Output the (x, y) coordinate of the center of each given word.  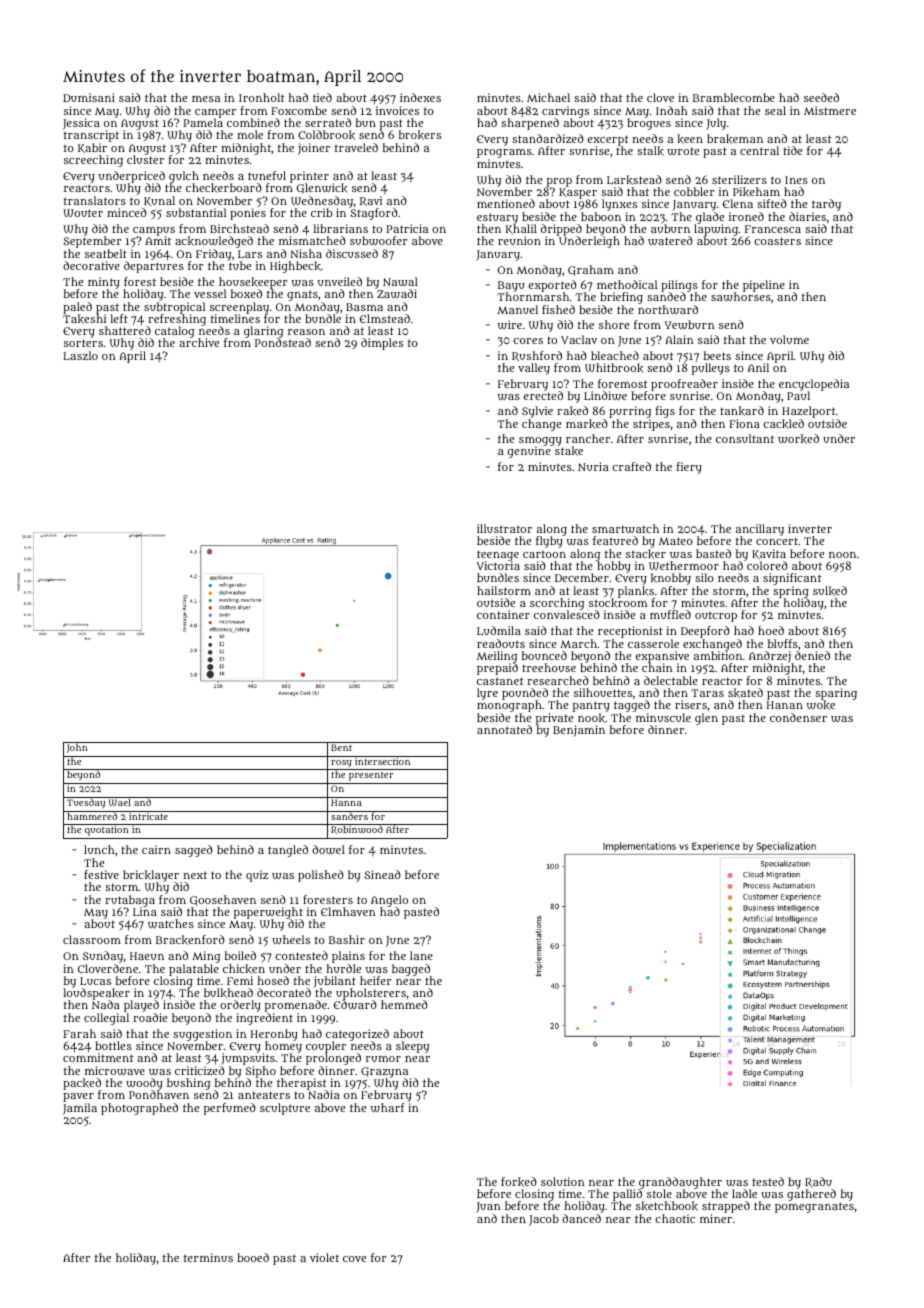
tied (322, 97)
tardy (826, 205)
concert (777, 541)
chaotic (675, 1218)
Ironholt (262, 97)
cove (354, 1259)
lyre (487, 694)
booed (253, 1257)
